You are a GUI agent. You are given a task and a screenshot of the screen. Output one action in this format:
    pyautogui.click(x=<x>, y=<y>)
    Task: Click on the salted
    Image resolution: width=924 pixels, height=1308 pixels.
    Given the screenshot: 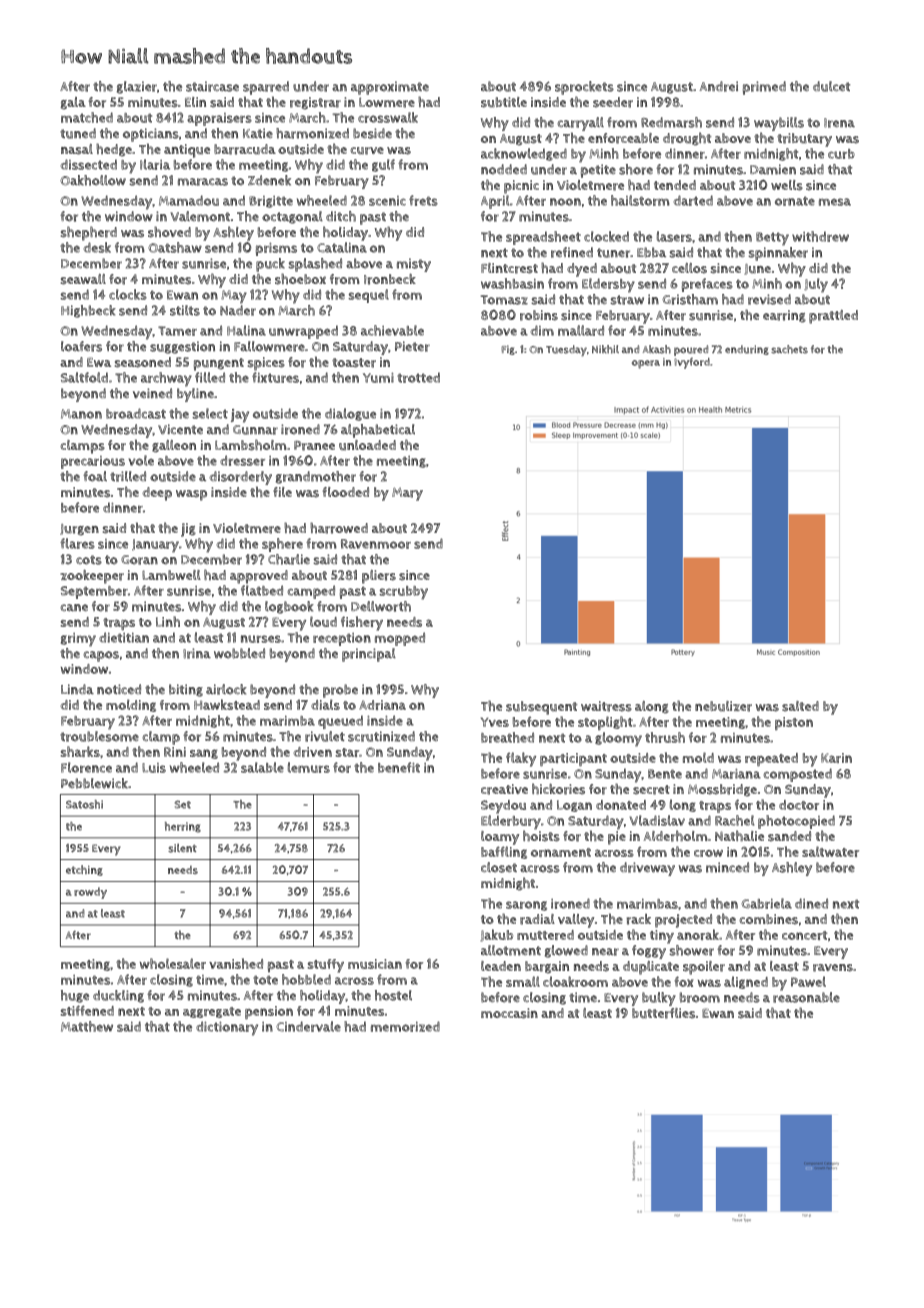 What is the action you would take?
    pyautogui.click(x=800, y=706)
